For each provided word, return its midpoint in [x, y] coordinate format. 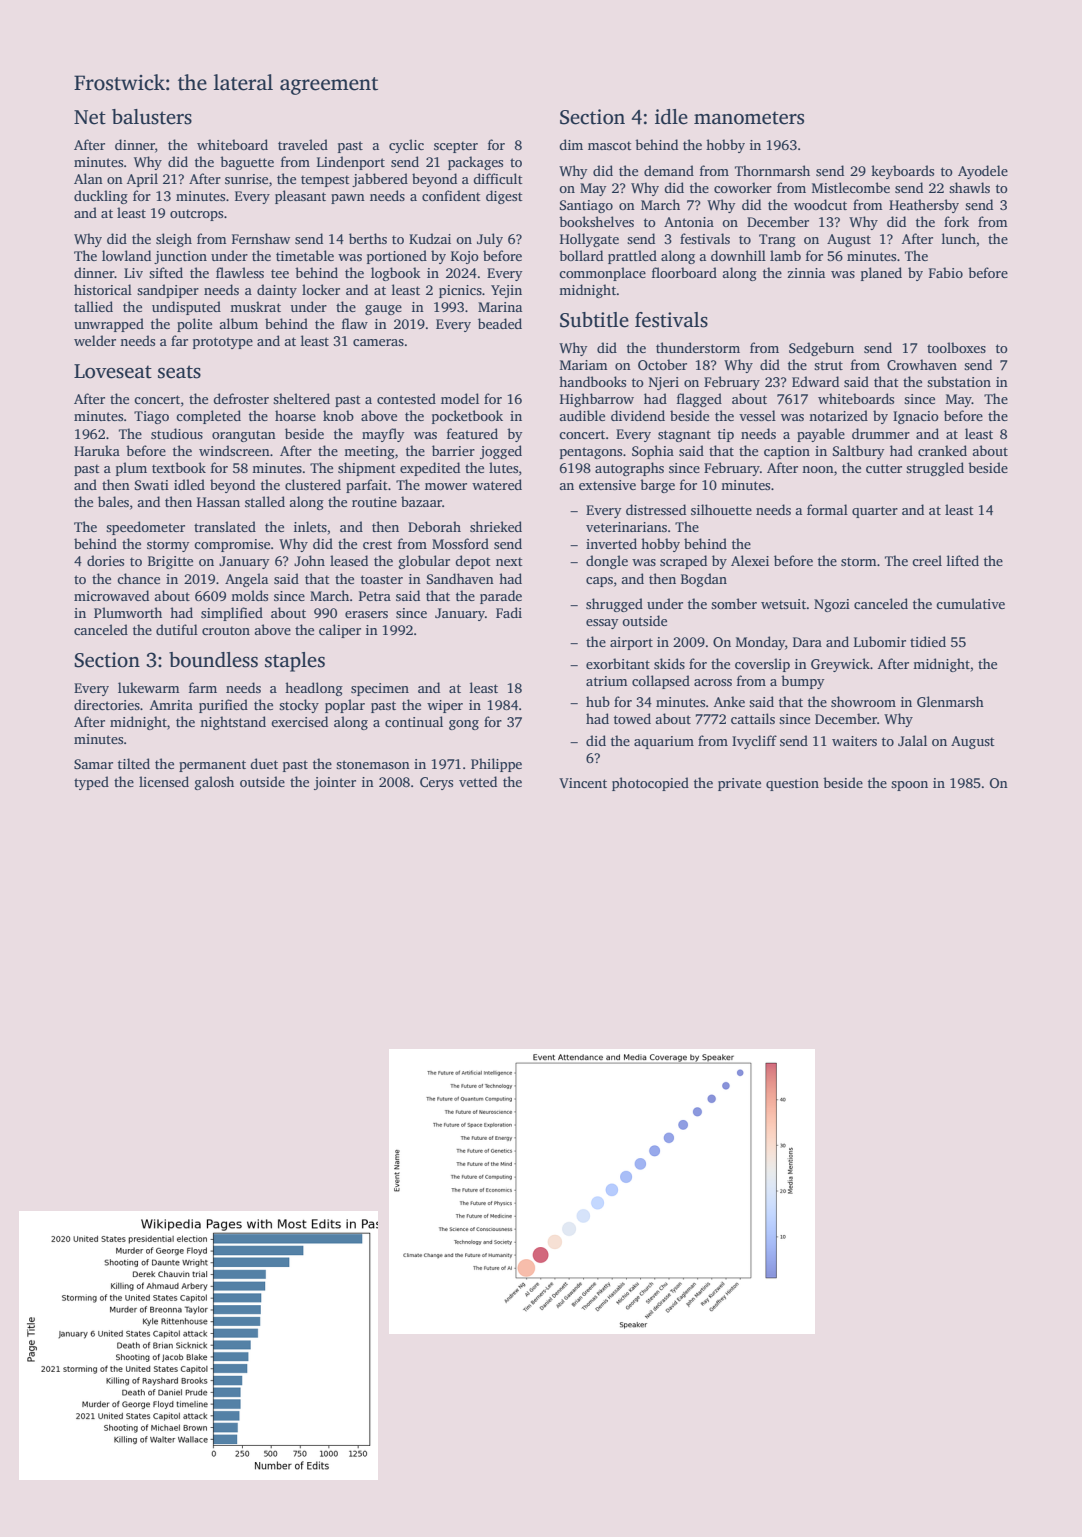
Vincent [583, 783]
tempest [325, 181]
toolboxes [956, 347]
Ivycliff [754, 742]
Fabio [946, 272]
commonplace [602, 274]
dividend [638, 415]
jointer [335, 783]
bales [113, 501]
